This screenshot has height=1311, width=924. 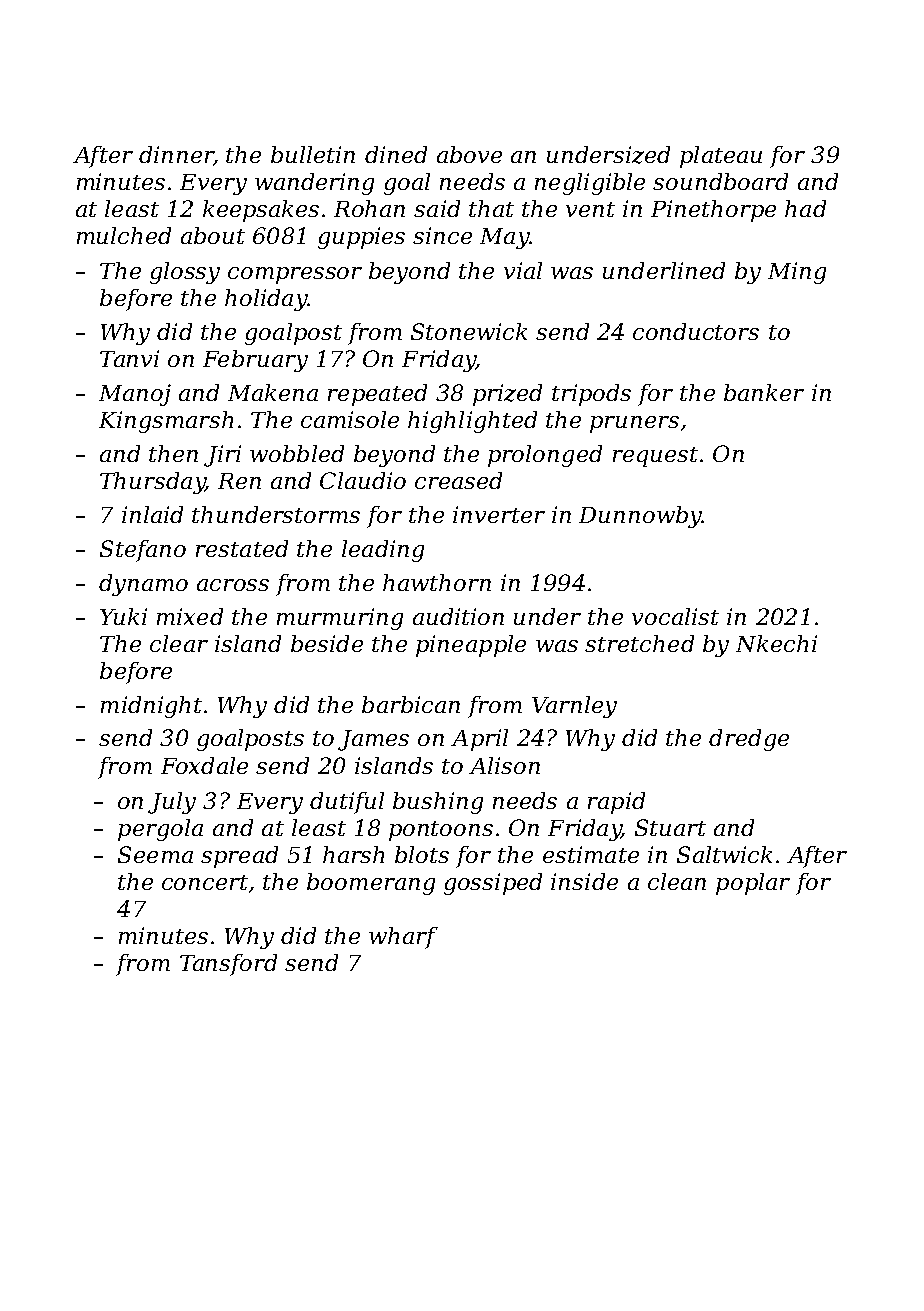 What do you see at coordinates (205, 882) in the screenshot?
I see `concert` at bounding box center [205, 882].
